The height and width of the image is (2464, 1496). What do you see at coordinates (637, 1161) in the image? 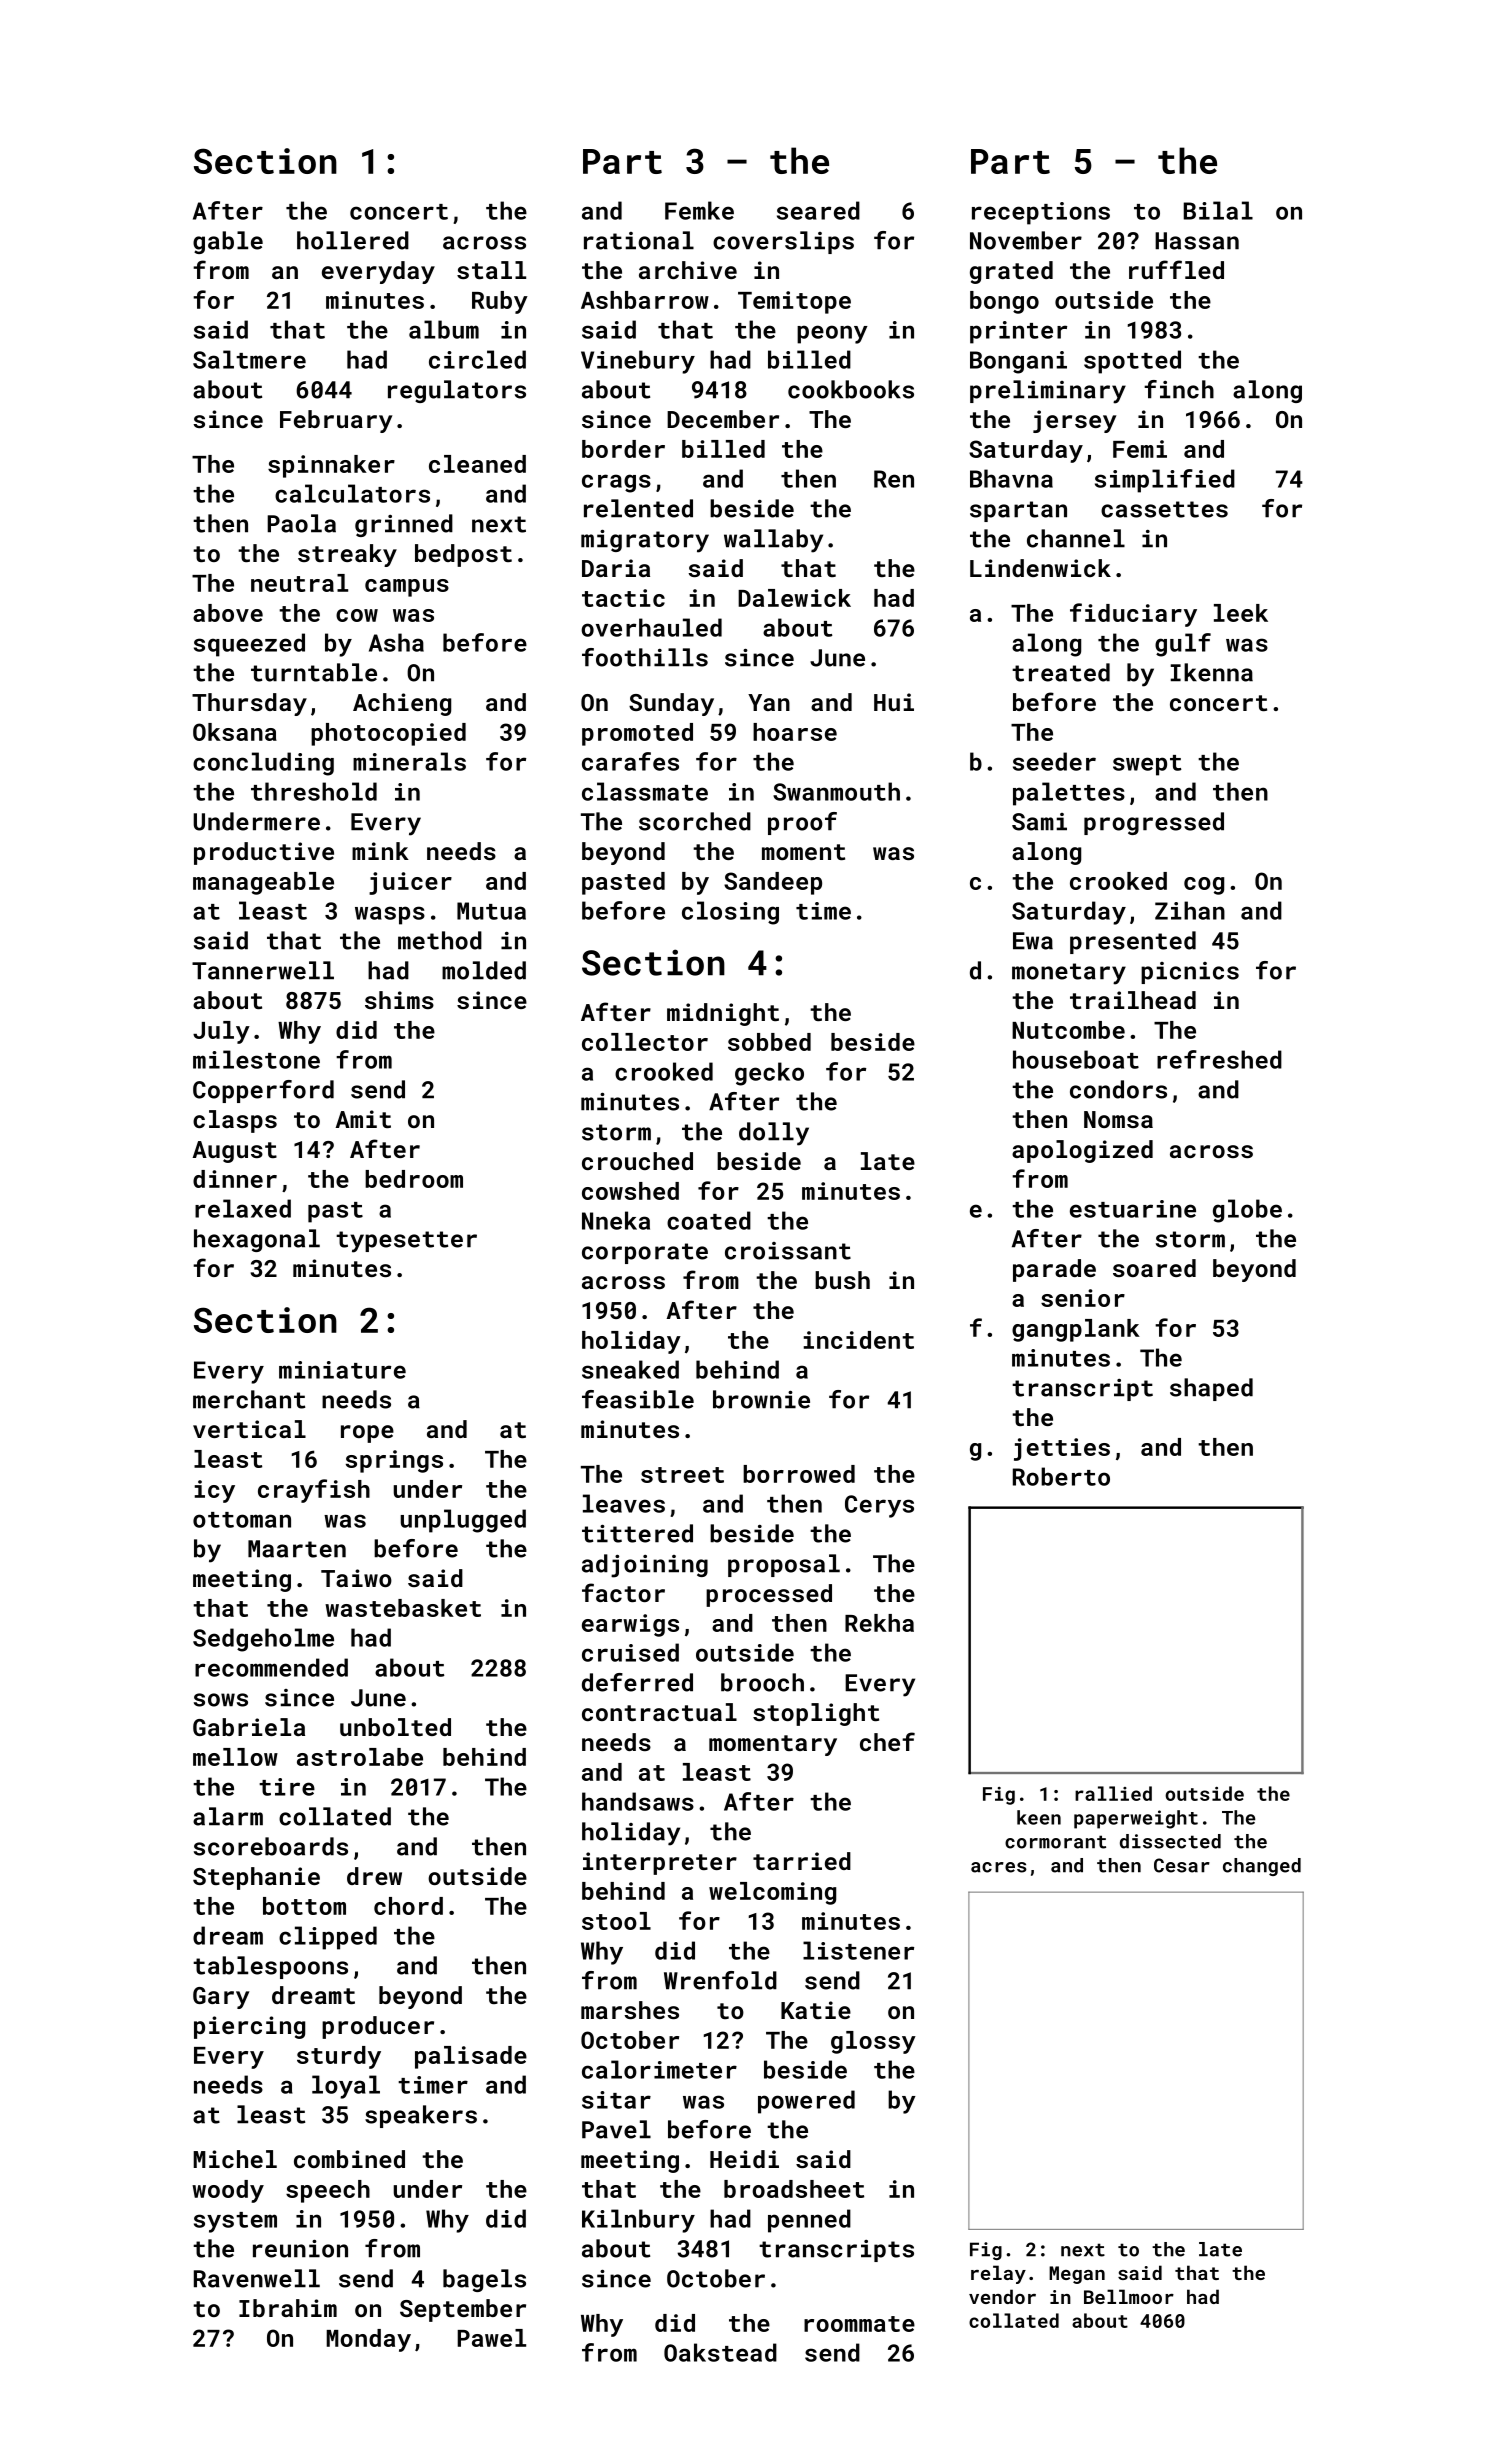
I see `crouched` at bounding box center [637, 1161].
